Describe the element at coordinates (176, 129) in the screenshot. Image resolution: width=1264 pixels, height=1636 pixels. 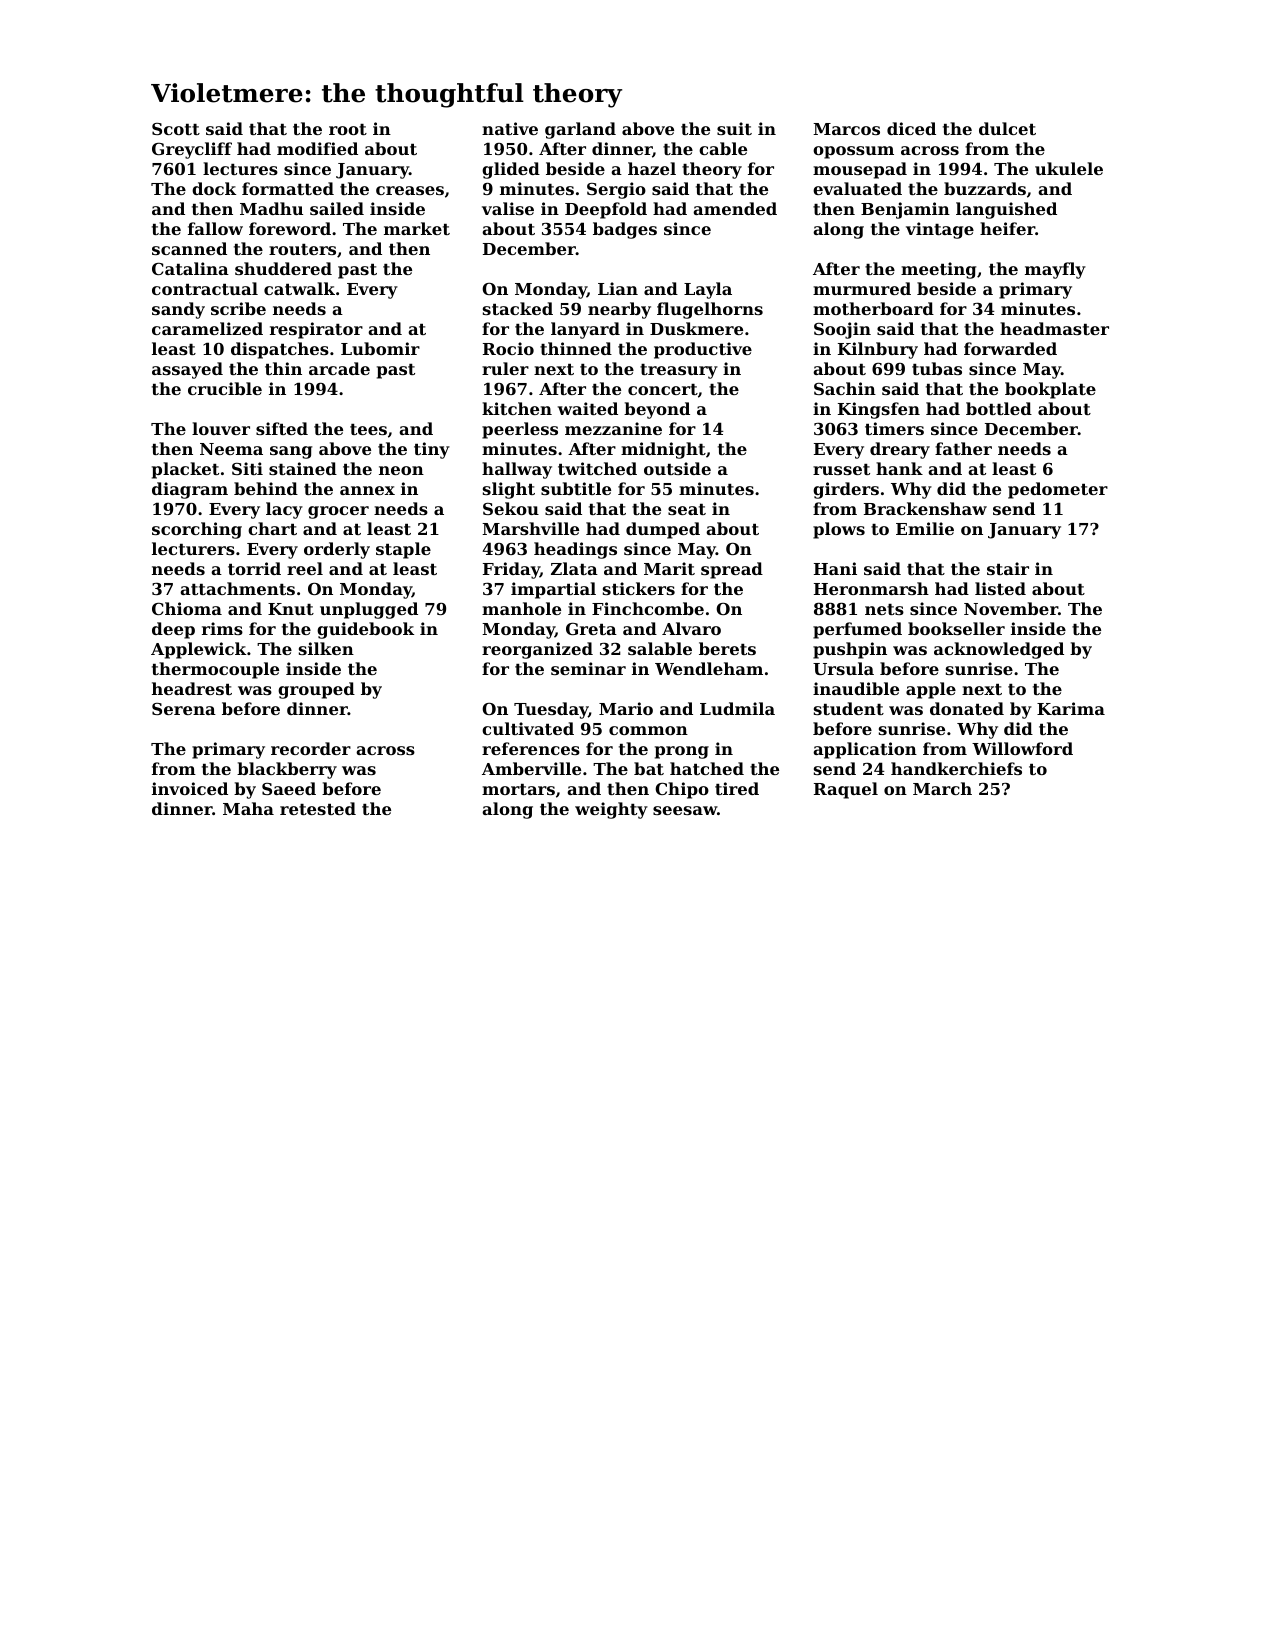
I see `Scott` at that location.
